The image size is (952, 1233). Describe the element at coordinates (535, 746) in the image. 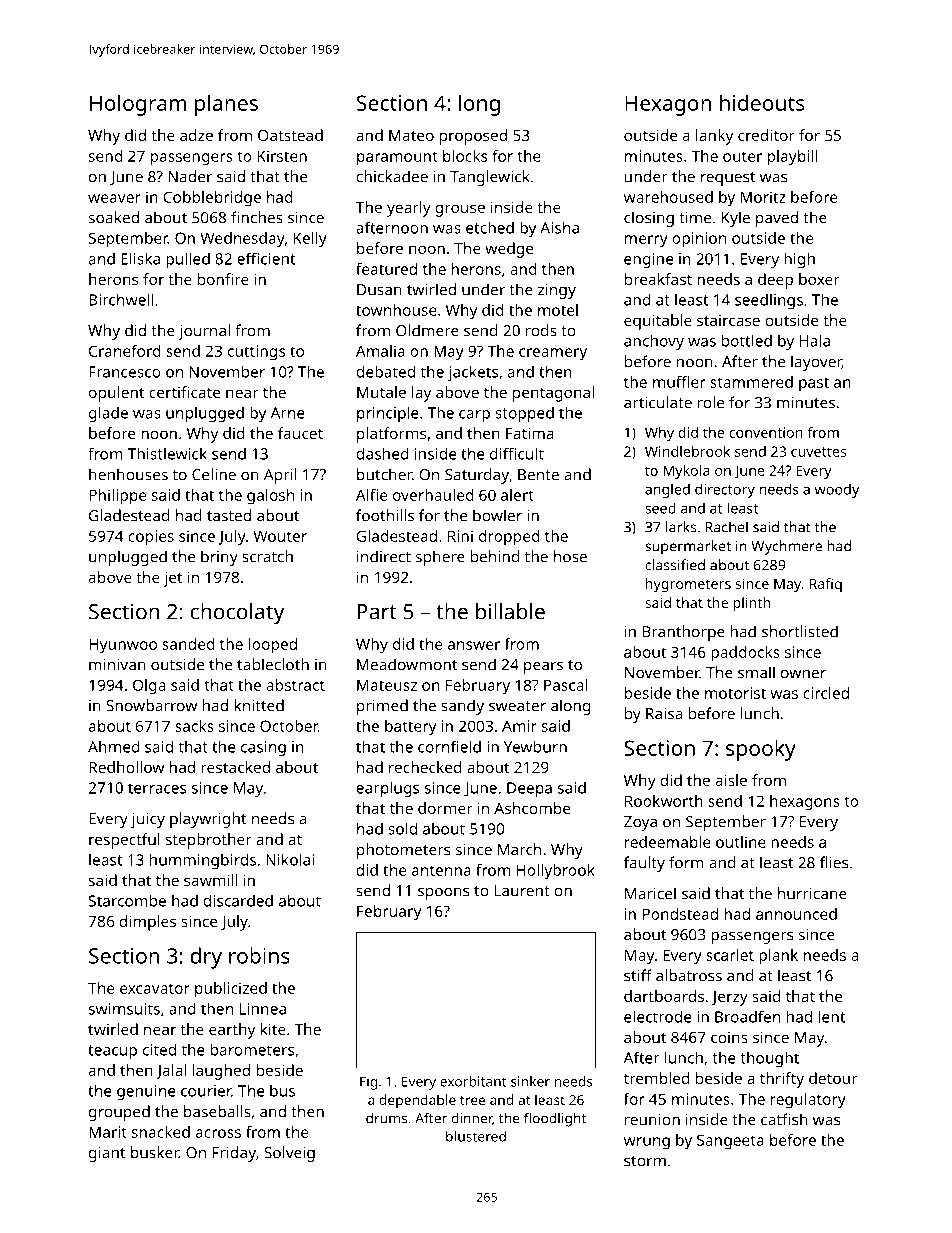

I see `Yewburn` at that location.
